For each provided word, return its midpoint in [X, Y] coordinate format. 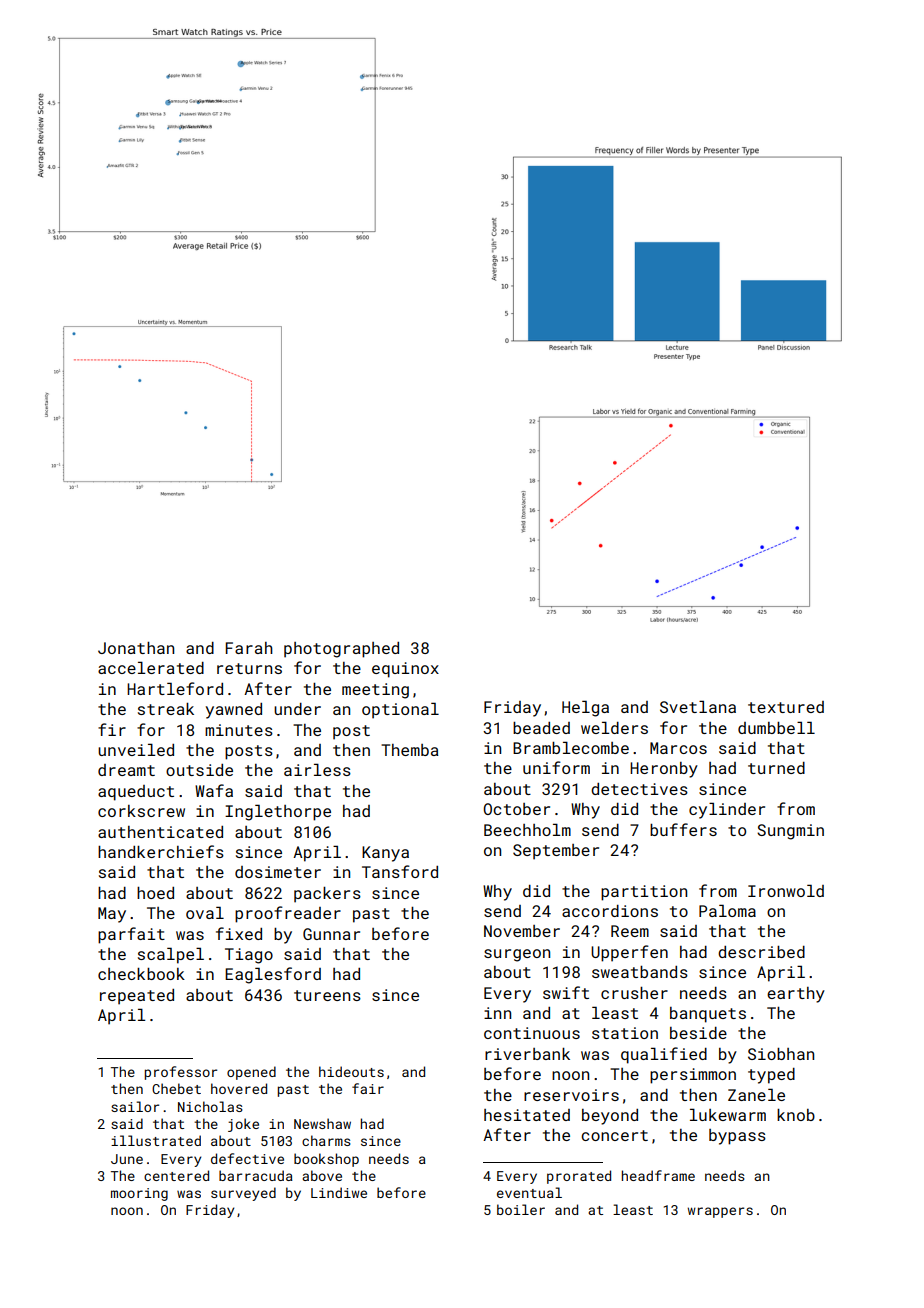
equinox [405, 670]
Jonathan [136, 648]
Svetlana [698, 706]
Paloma [727, 910]
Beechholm [527, 829]
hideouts [351, 1071]
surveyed [243, 1194]
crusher [634, 993]
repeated [137, 997]
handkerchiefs [161, 851]
